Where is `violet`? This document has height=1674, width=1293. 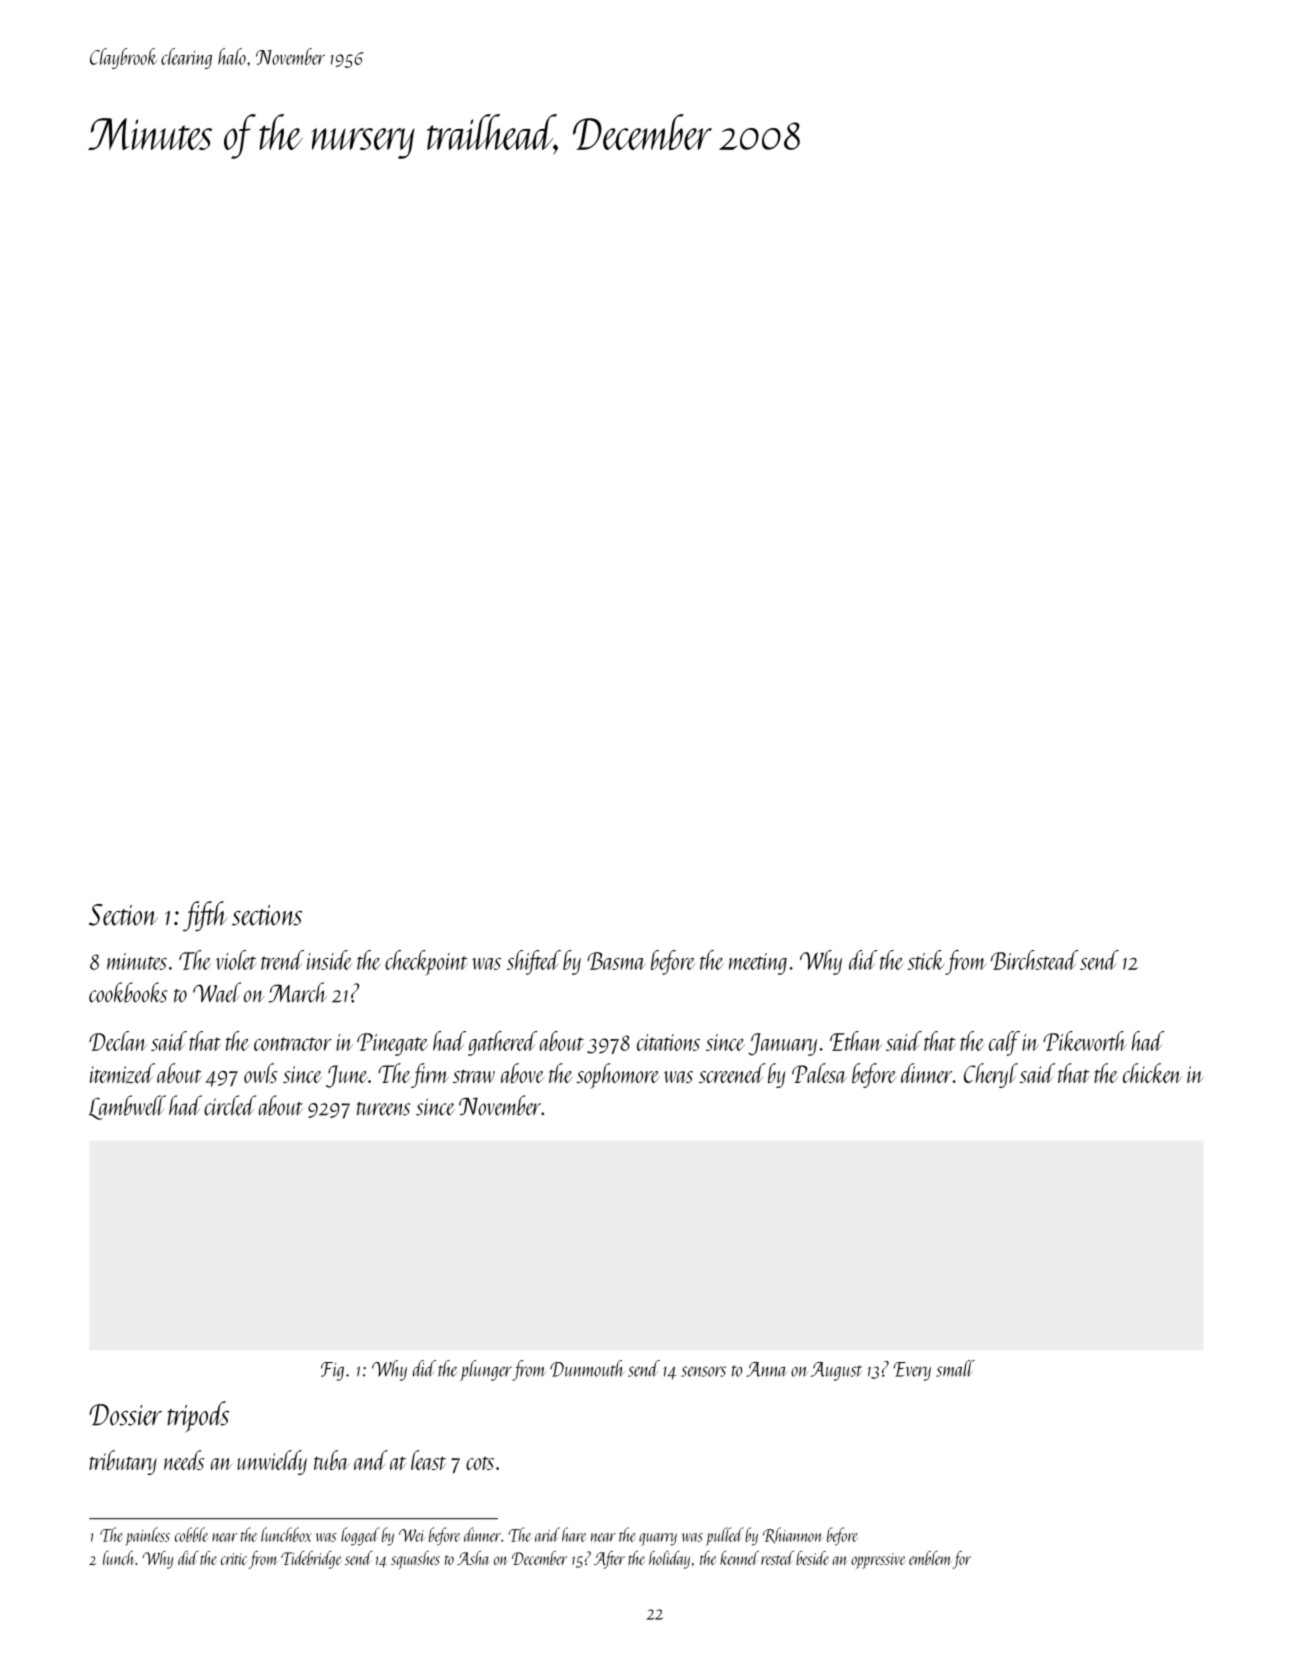
violet is located at coordinates (236, 960).
